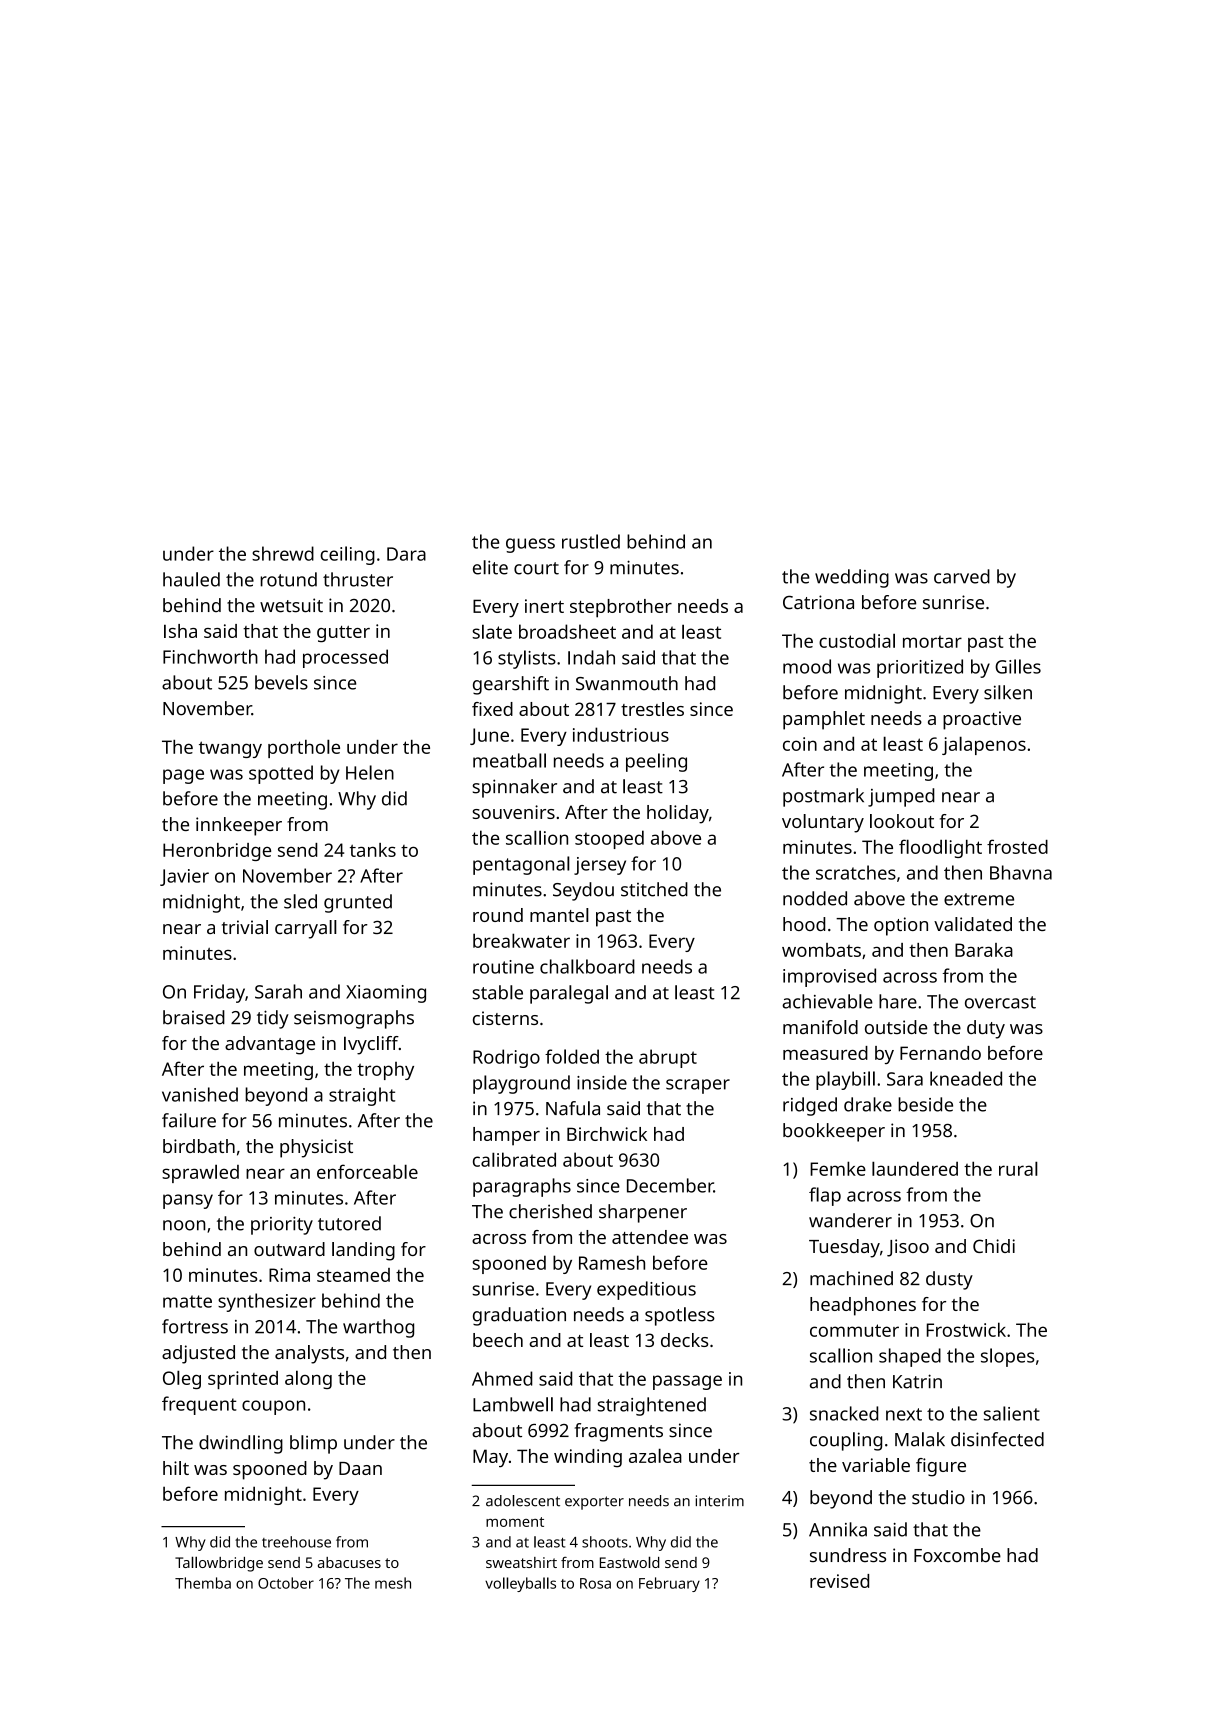  Describe the element at coordinates (345, 658) in the screenshot. I see `processed` at that location.
